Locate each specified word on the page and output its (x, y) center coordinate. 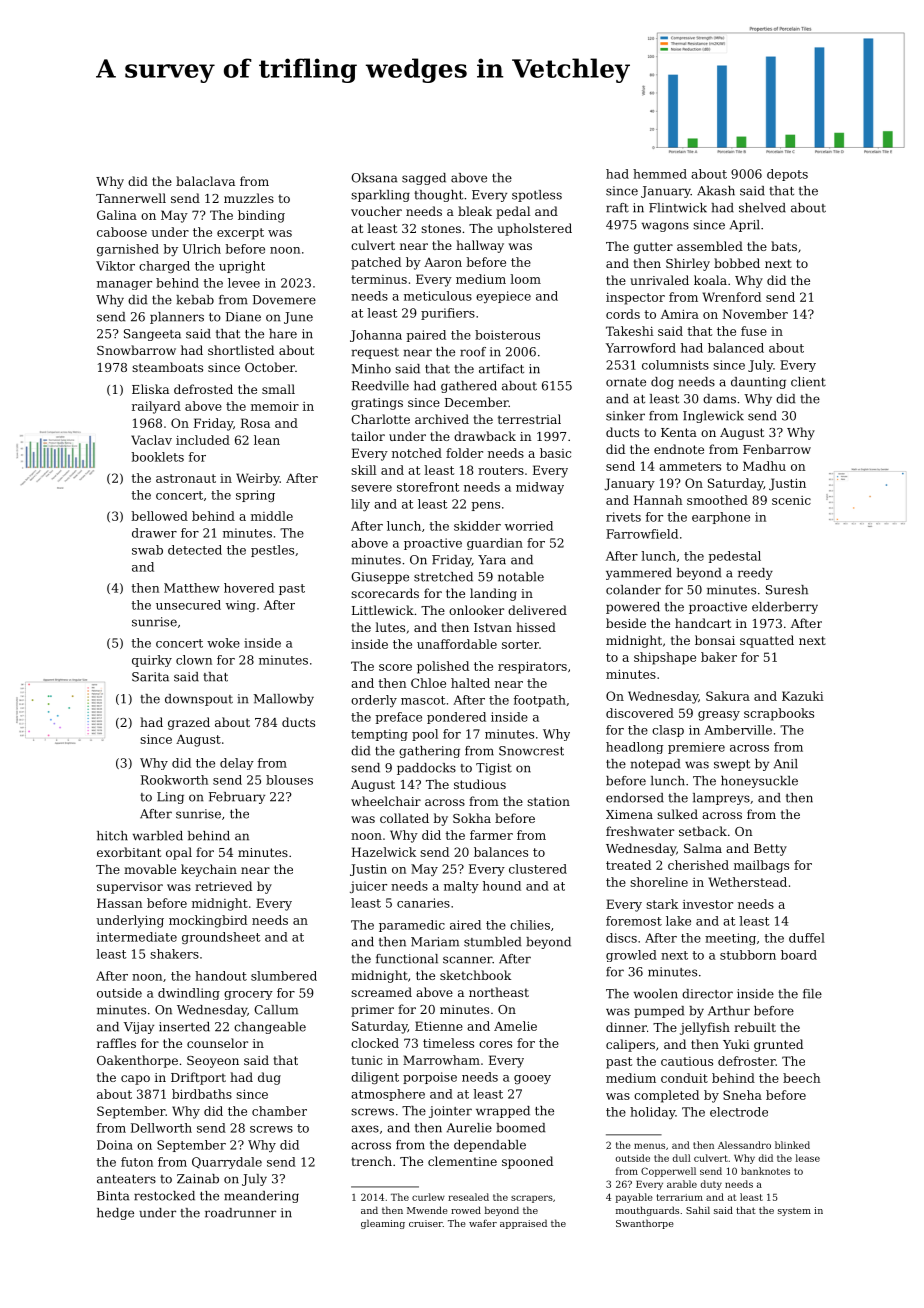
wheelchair (386, 801)
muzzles (249, 198)
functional (407, 959)
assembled (710, 246)
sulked (677, 814)
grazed (189, 723)
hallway (480, 246)
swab (147, 550)
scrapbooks (779, 714)
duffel (807, 938)
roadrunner (240, 1213)
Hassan (120, 903)
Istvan (493, 627)
